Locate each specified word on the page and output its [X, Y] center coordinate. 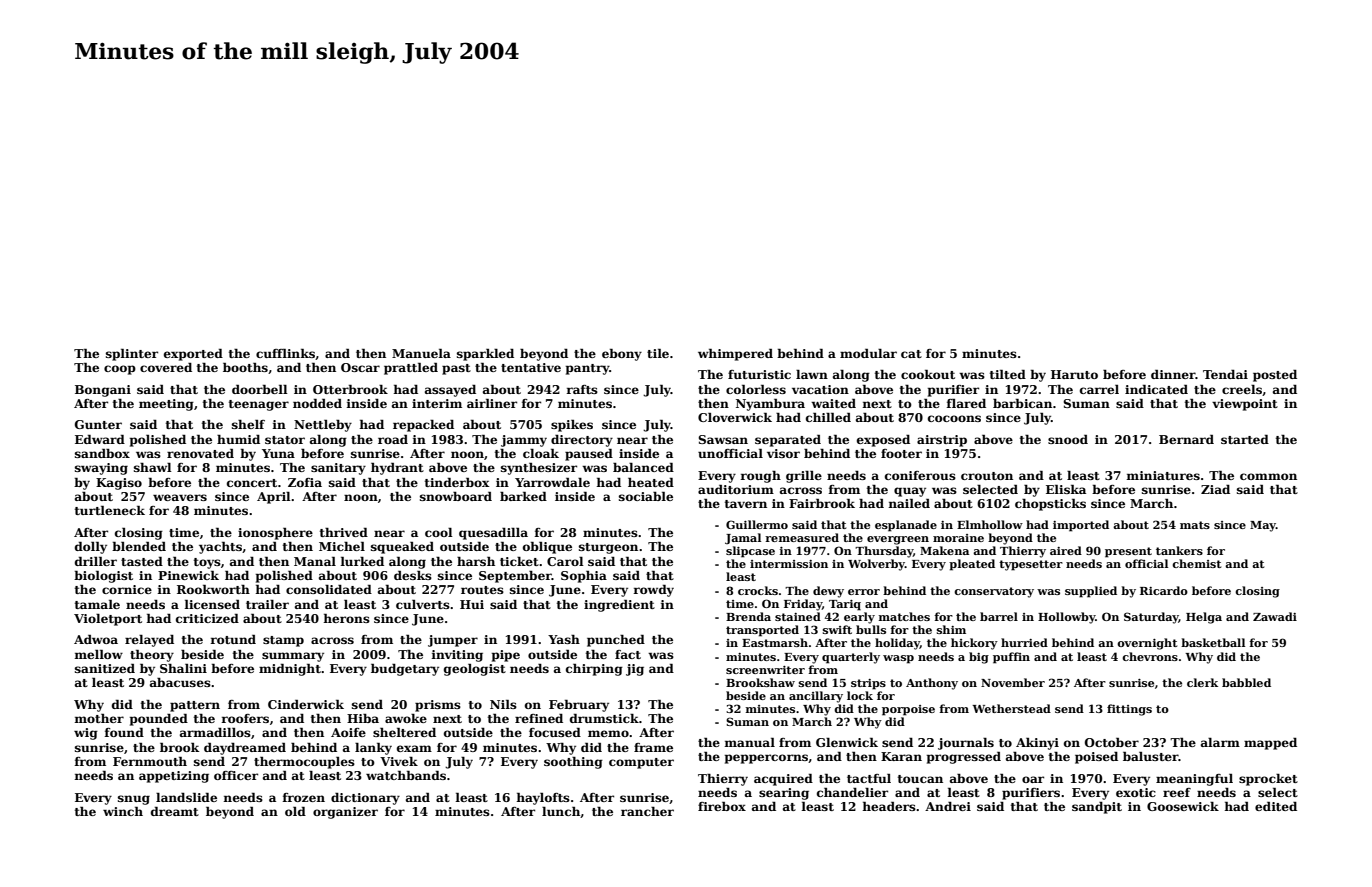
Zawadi [1275, 616]
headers [889, 806]
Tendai [1225, 374]
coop [120, 370]
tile [658, 353]
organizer [345, 813]
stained [798, 616]
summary [293, 657]
